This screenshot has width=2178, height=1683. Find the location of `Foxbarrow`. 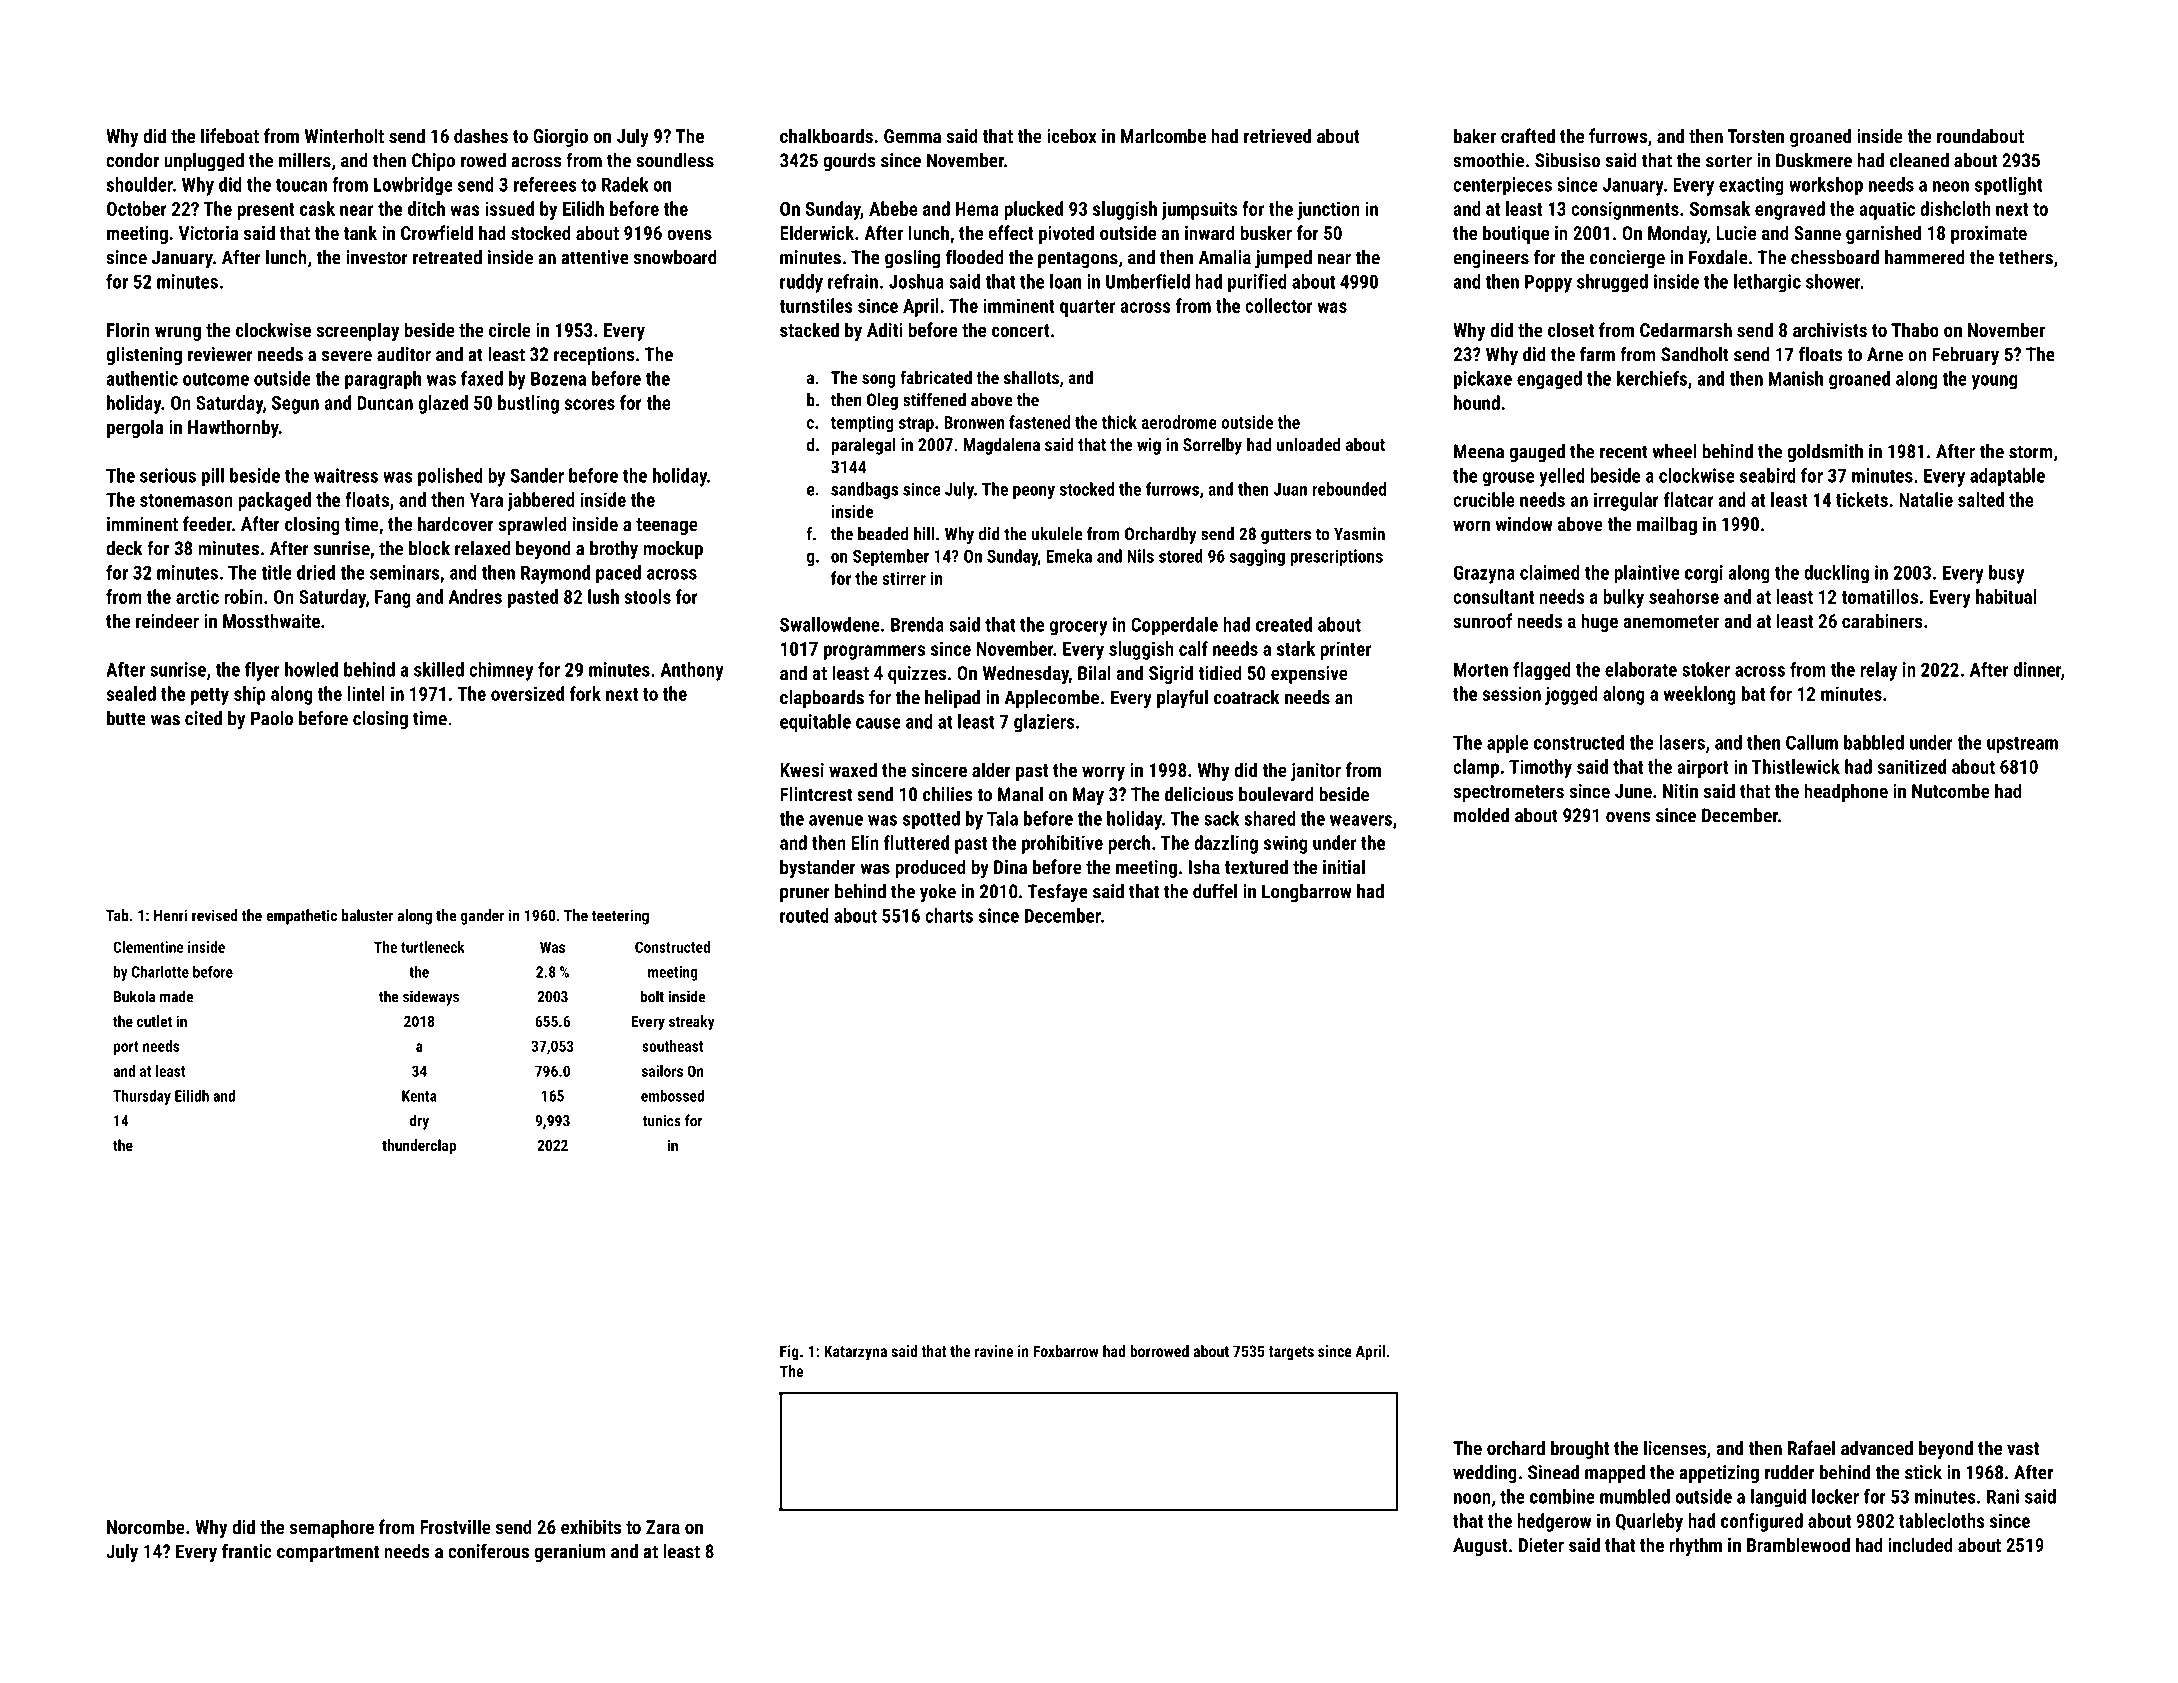

Foxbarrow is located at coordinates (1066, 1351).
